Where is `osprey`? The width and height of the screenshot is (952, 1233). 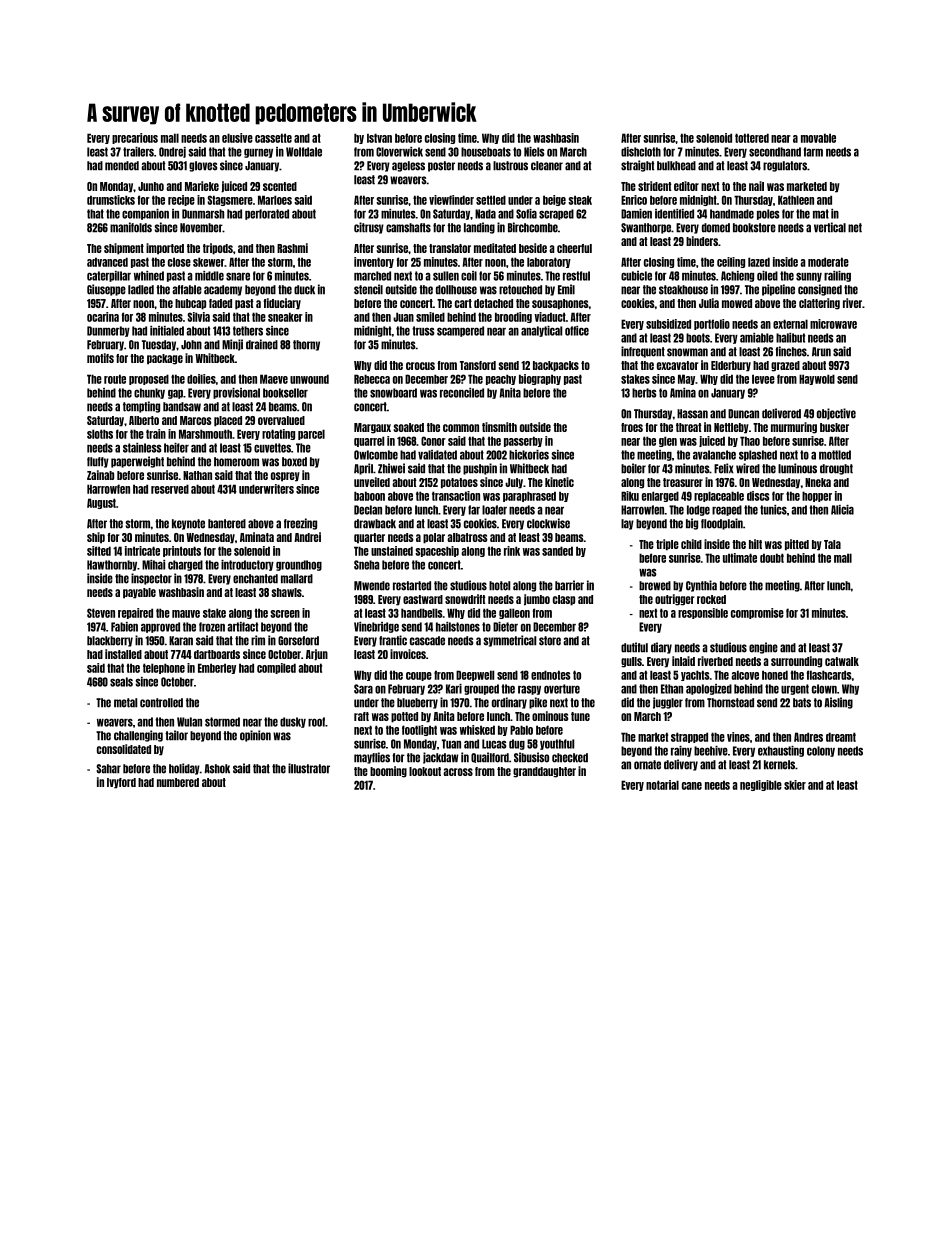 osprey is located at coordinates (285, 477).
